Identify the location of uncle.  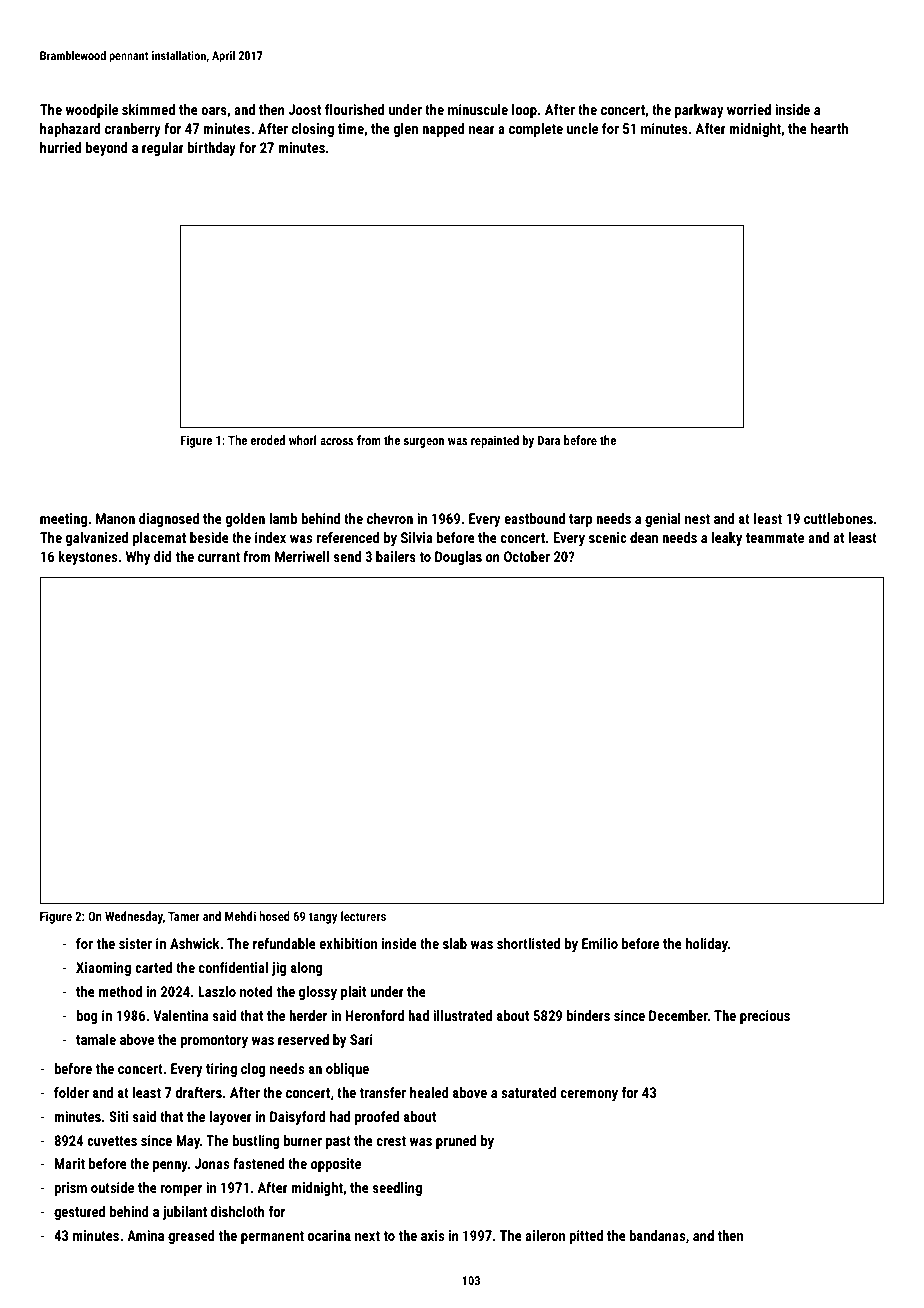
(582, 128).
